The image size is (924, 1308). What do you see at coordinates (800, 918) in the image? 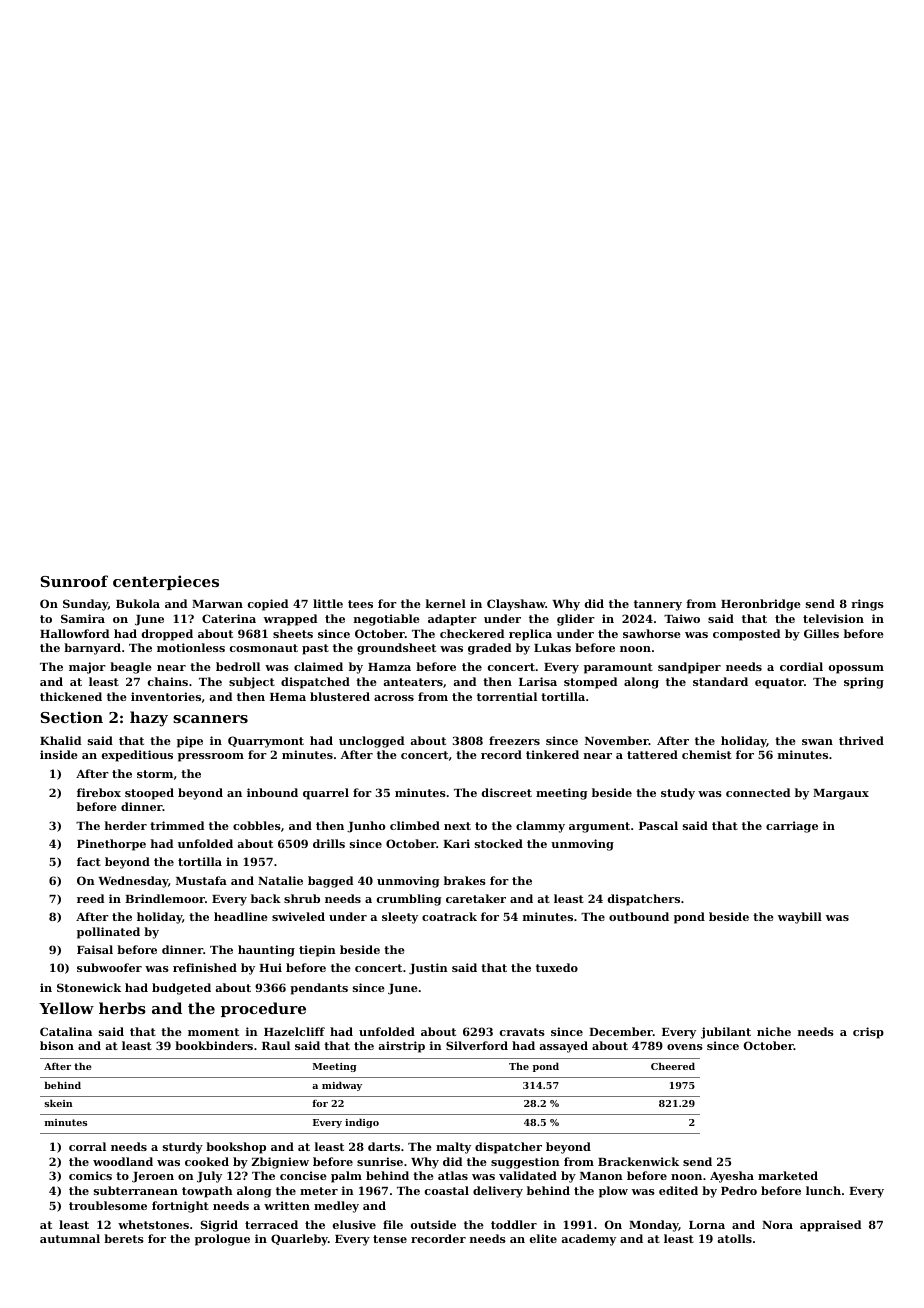
I see `waybill` at bounding box center [800, 918].
